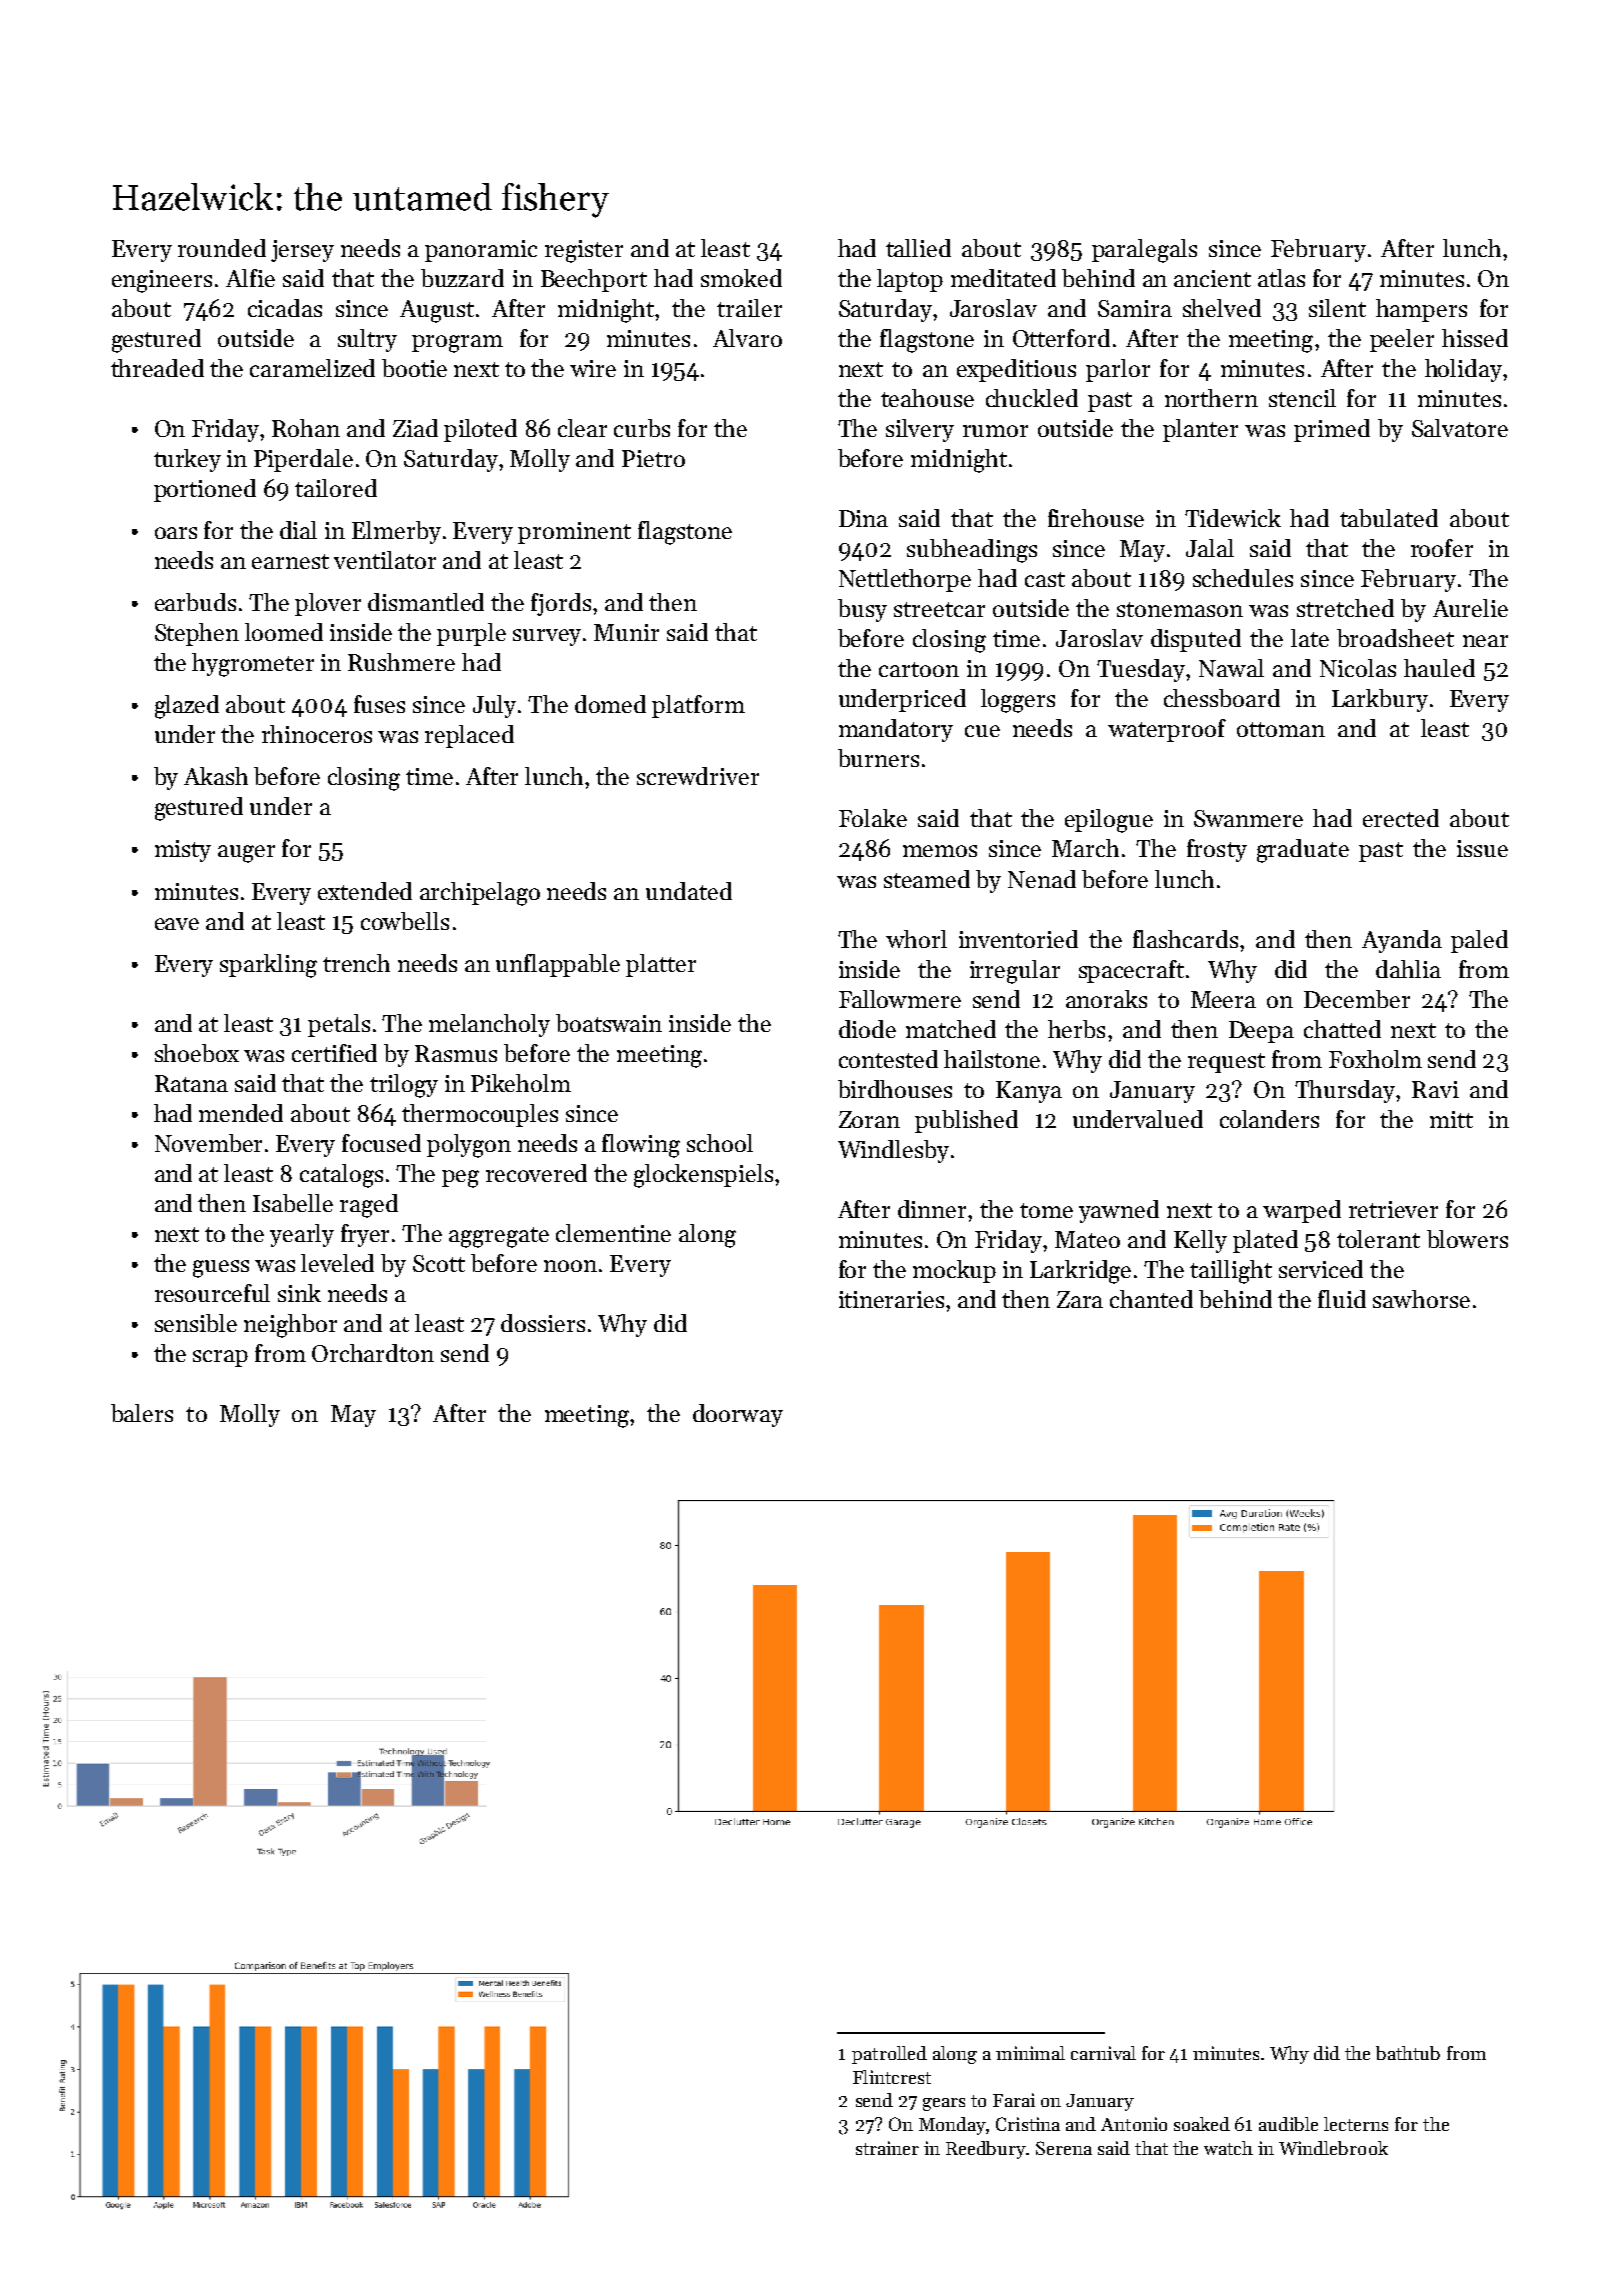 The image size is (1620, 2292). What do you see at coordinates (862, 610) in the screenshot?
I see `busy` at bounding box center [862, 610].
